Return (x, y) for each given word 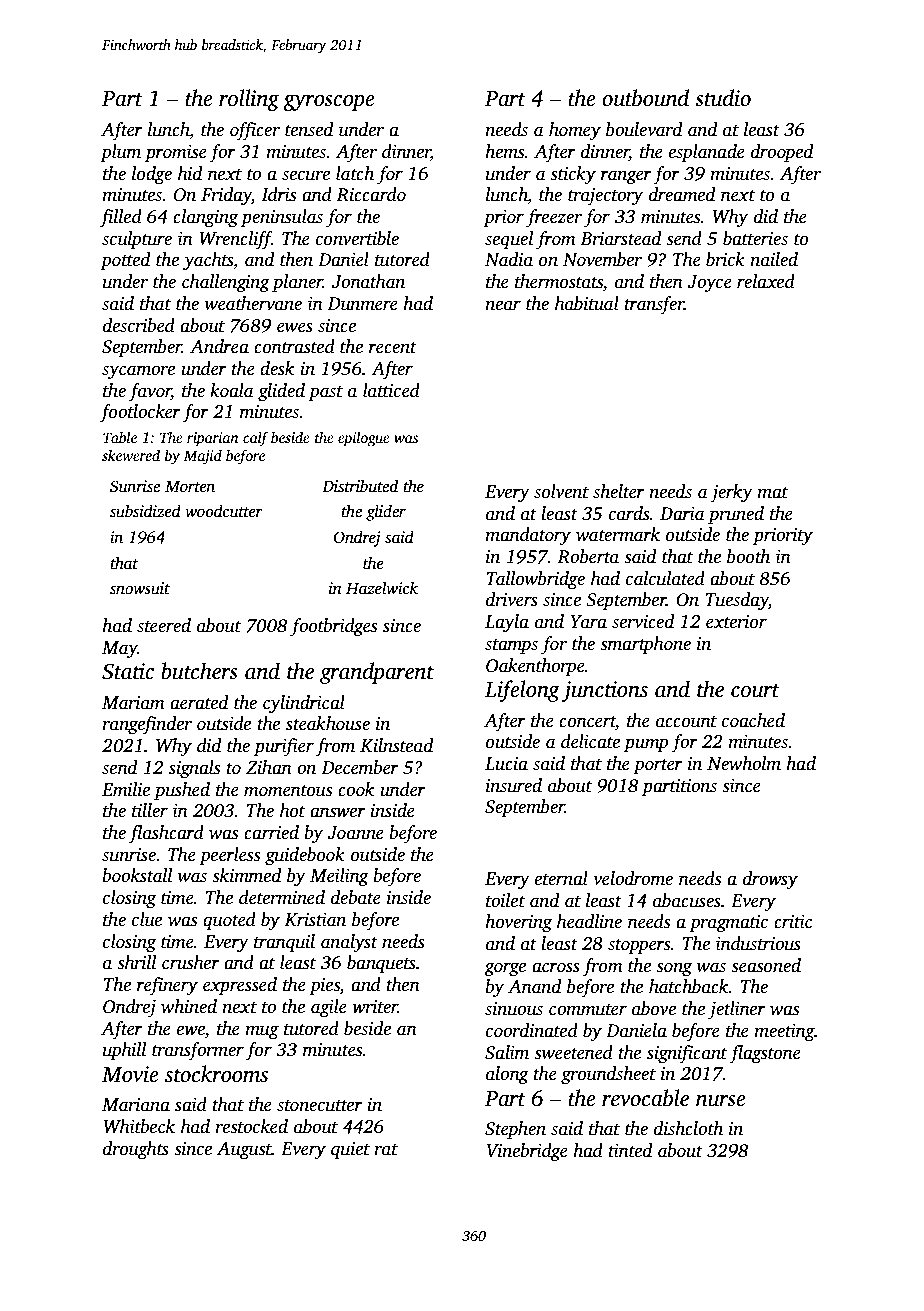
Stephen (515, 1130)
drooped (782, 153)
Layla (507, 623)
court (755, 691)
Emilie (126, 789)
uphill (124, 1051)
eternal (561, 878)
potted (125, 261)
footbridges (333, 627)
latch (355, 173)
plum (120, 153)
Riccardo (371, 194)
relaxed (766, 281)
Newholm (744, 763)
